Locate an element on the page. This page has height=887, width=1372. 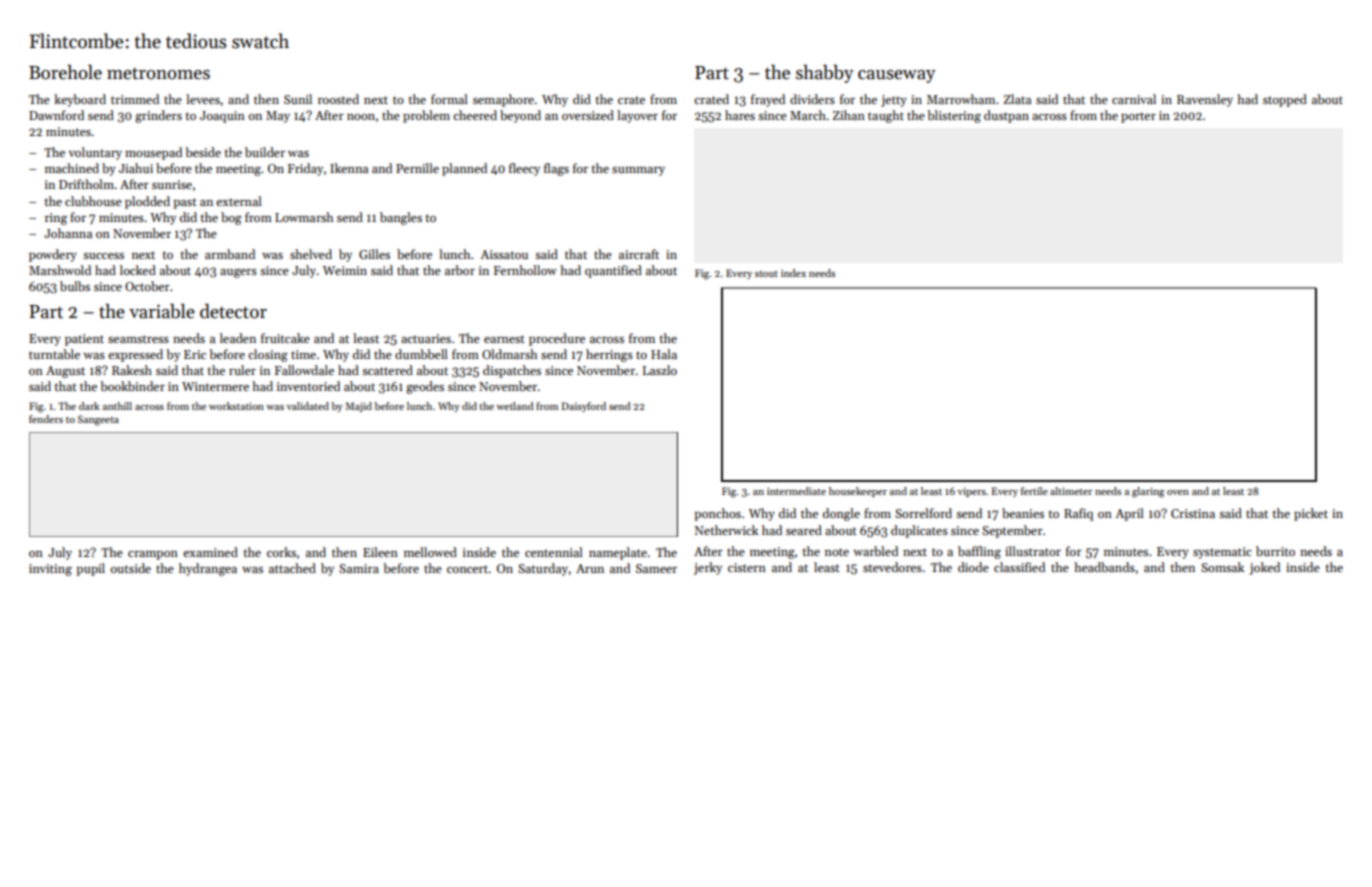
outside is located at coordinates (131, 568).
